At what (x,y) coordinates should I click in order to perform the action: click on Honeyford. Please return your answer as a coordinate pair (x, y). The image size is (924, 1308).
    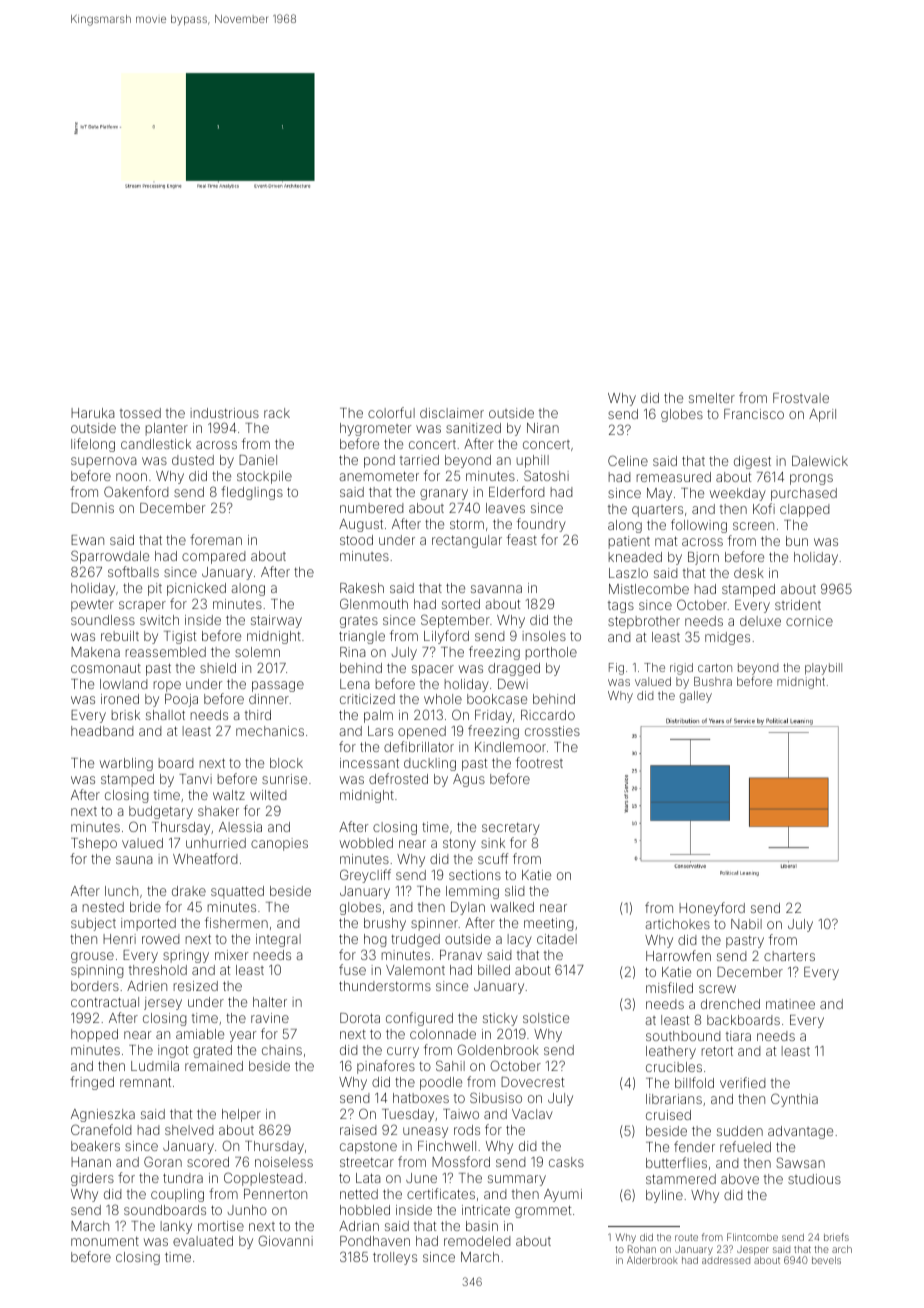
    Looking at the image, I should click on (712, 909).
